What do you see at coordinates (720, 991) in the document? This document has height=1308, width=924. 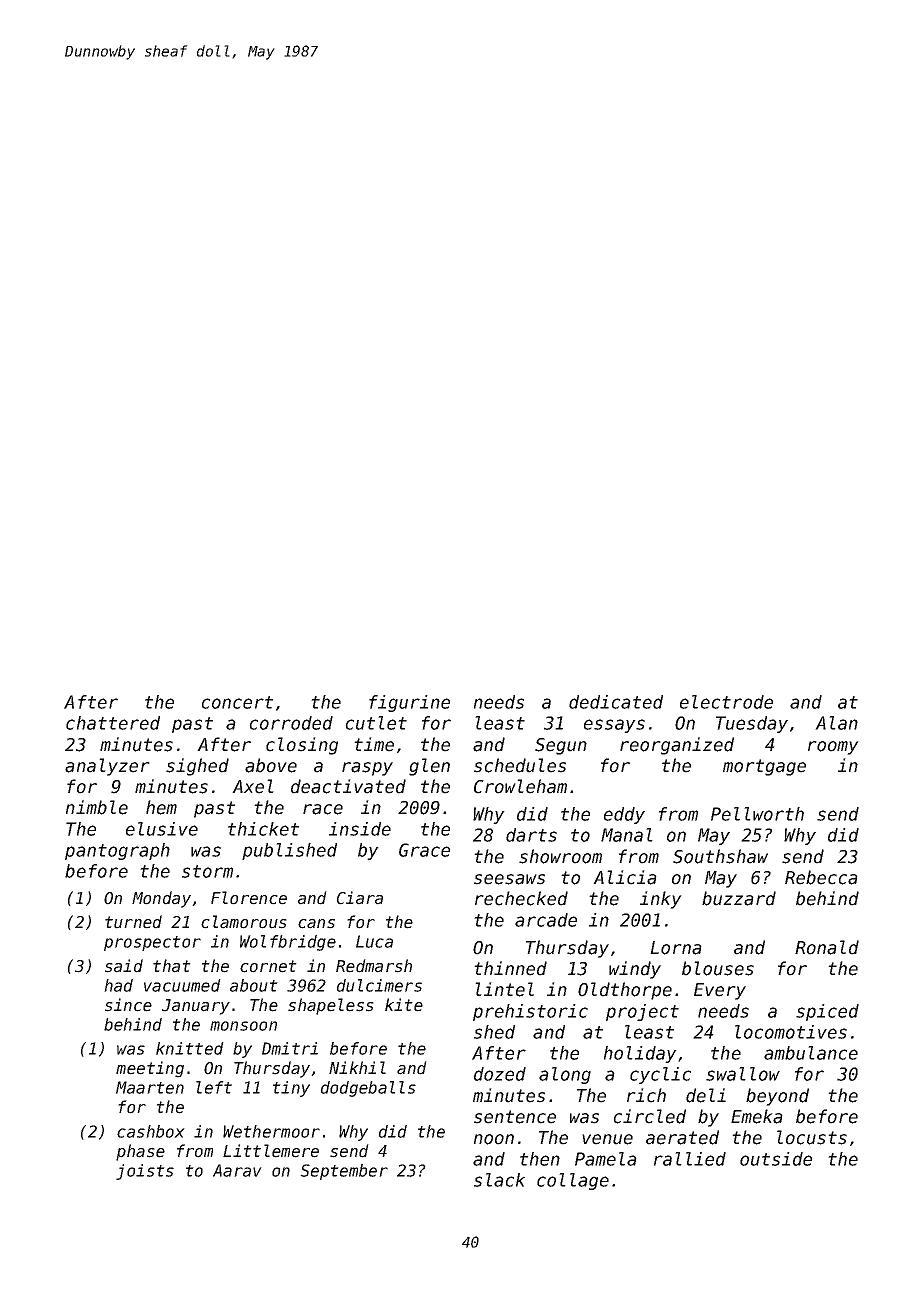 I see `Every` at bounding box center [720, 991].
